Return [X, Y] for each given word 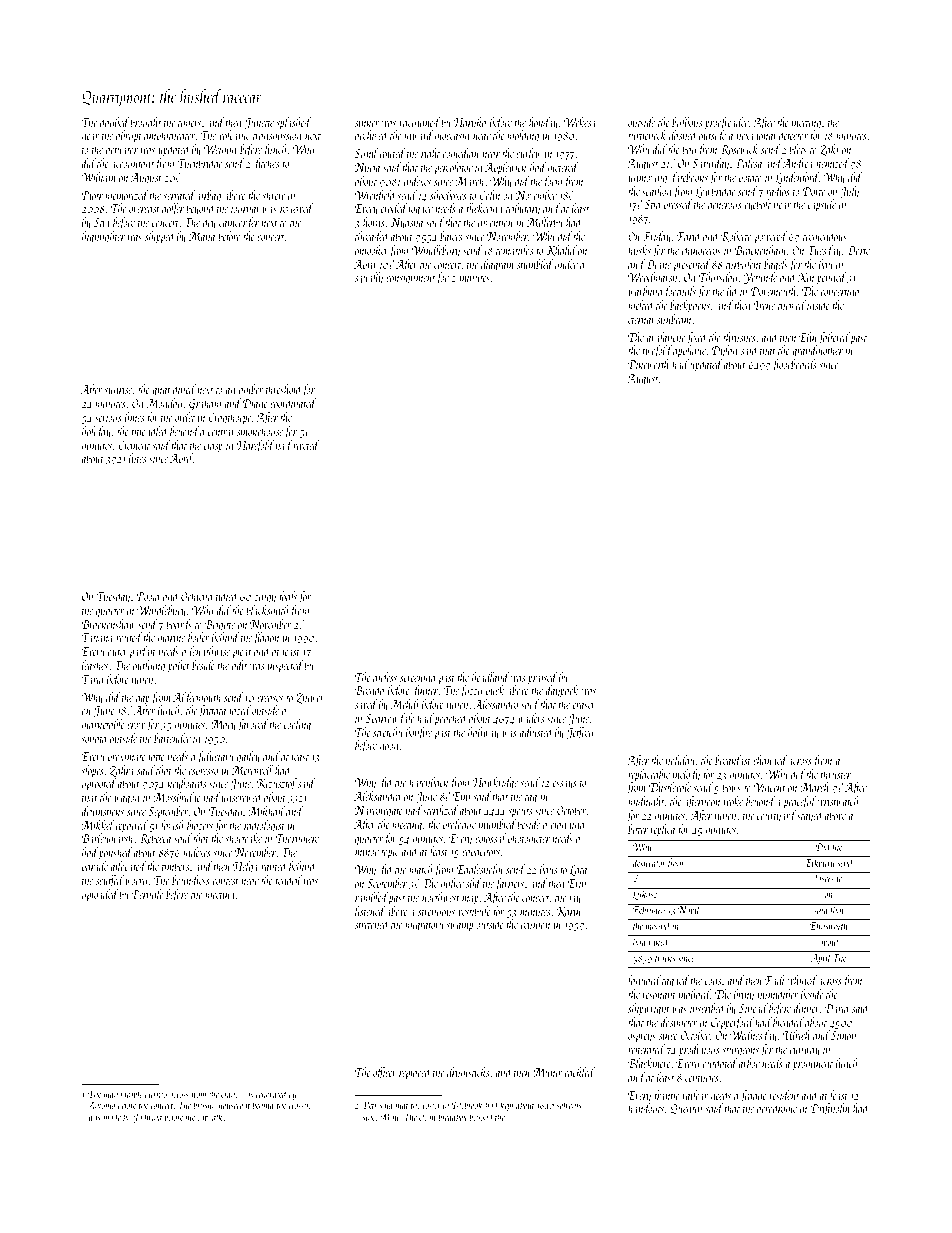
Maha [202, 236]
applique [690, 351]
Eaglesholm [480, 870]
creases [270, 699]
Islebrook [467, 1104]
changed [770, 761]
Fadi [774, 980]
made [112, 1116]
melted [641, 305]
